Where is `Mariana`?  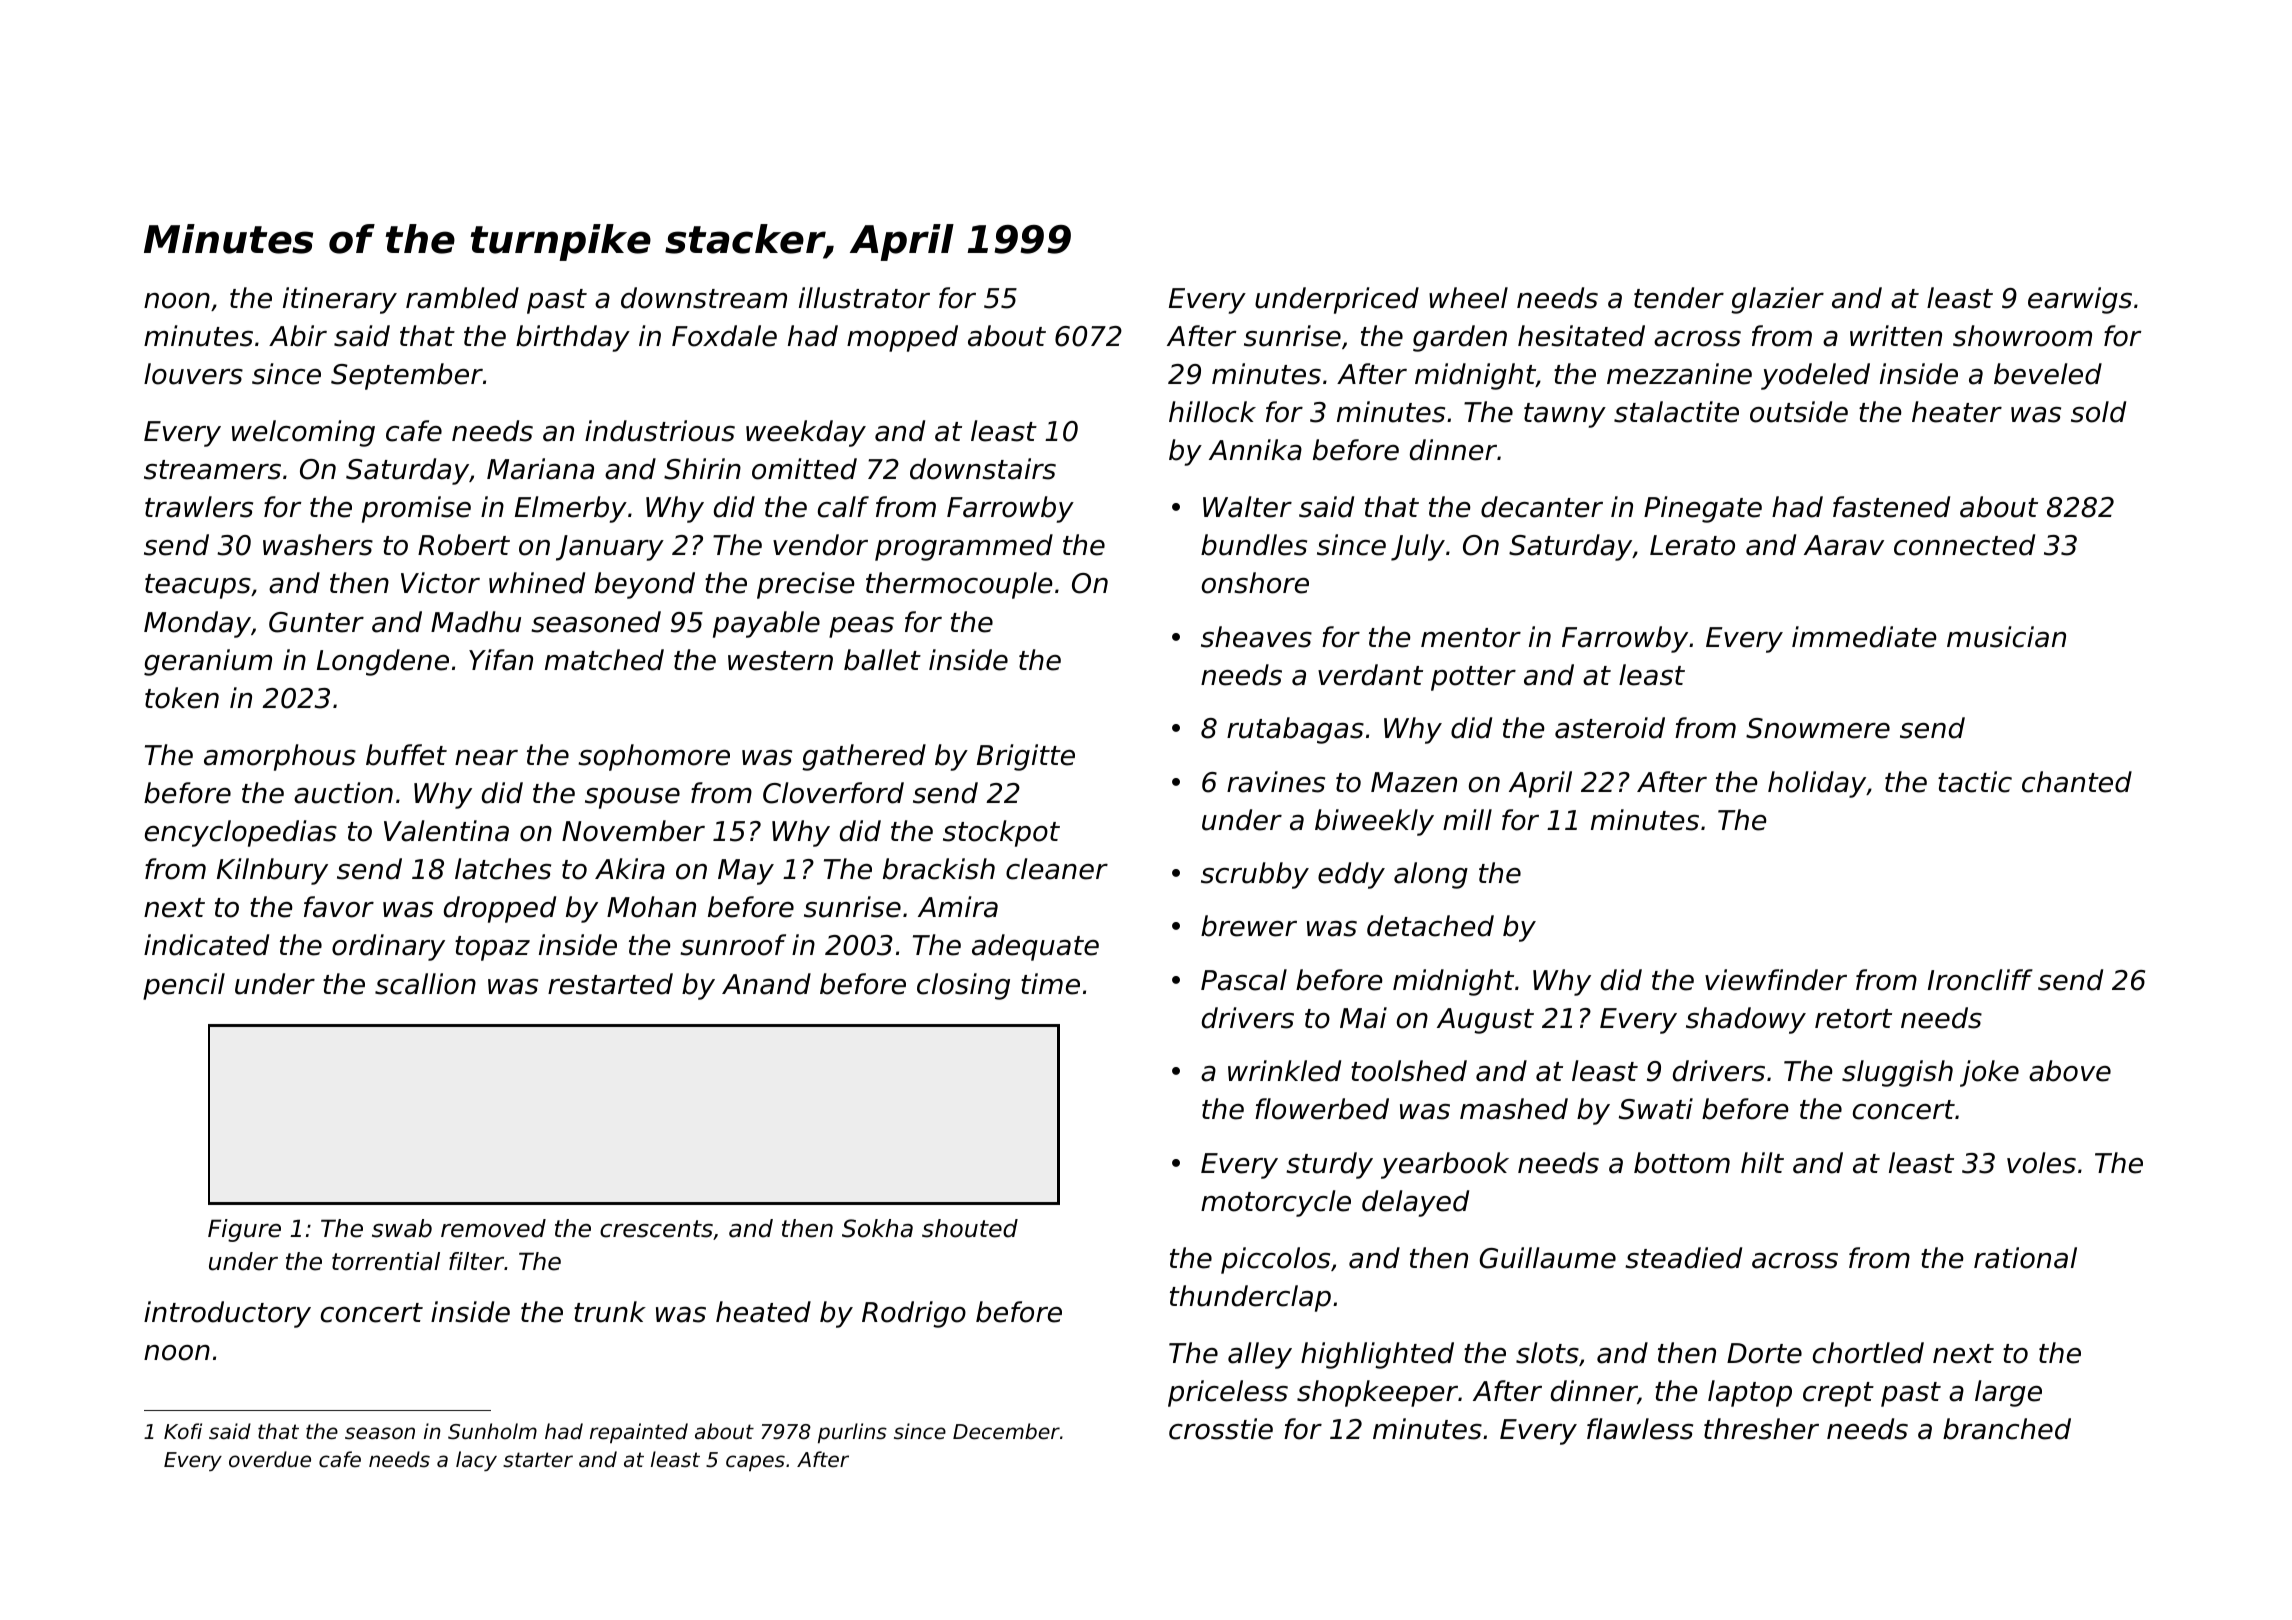
Mariana is located at coordinates (540, 469).
